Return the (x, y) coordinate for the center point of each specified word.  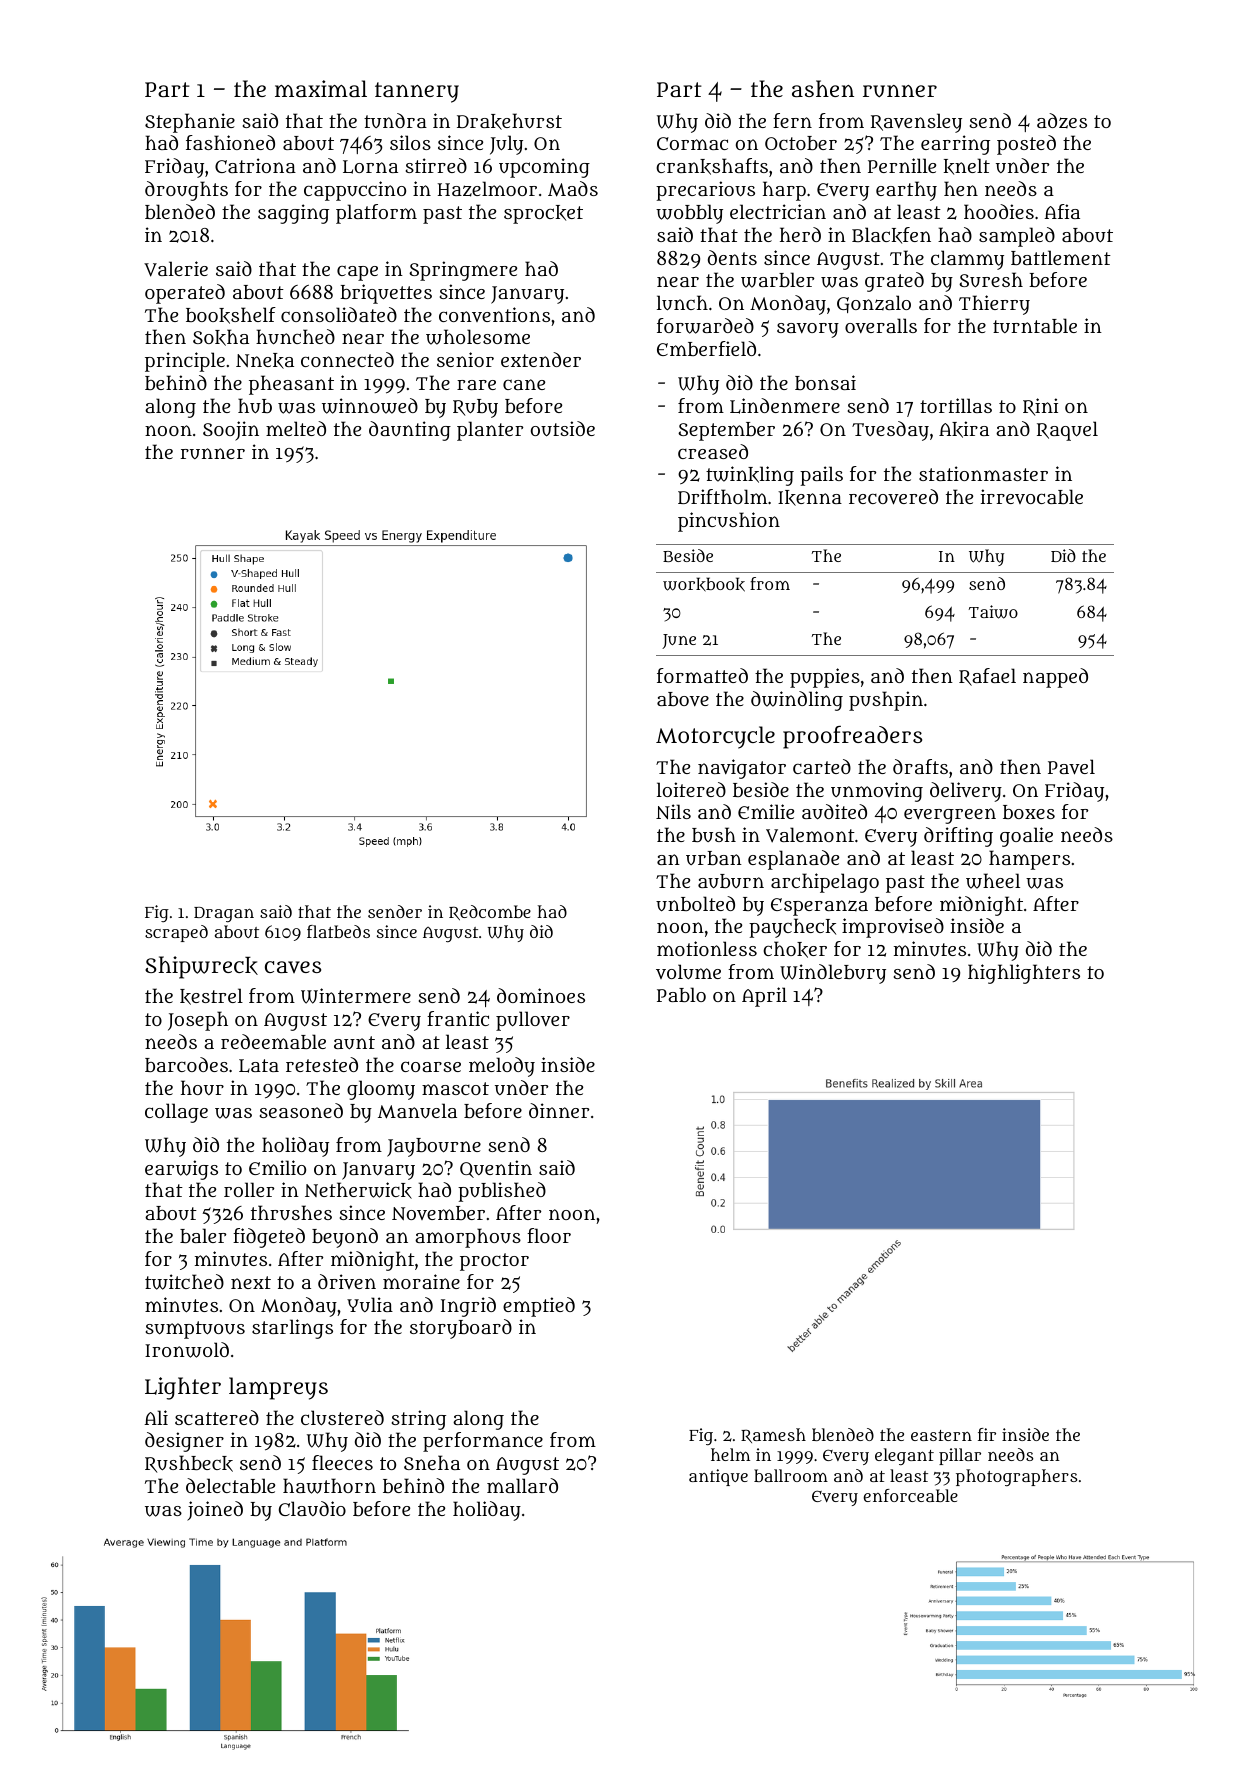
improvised (893, 928)
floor (549, 1235)
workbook (704, 584)
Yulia (370, 1304)
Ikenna (810, 498)
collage (176, 1113)
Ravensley (916, 123)
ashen (823, 88)
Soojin (231, 431)
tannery (417, 92)
